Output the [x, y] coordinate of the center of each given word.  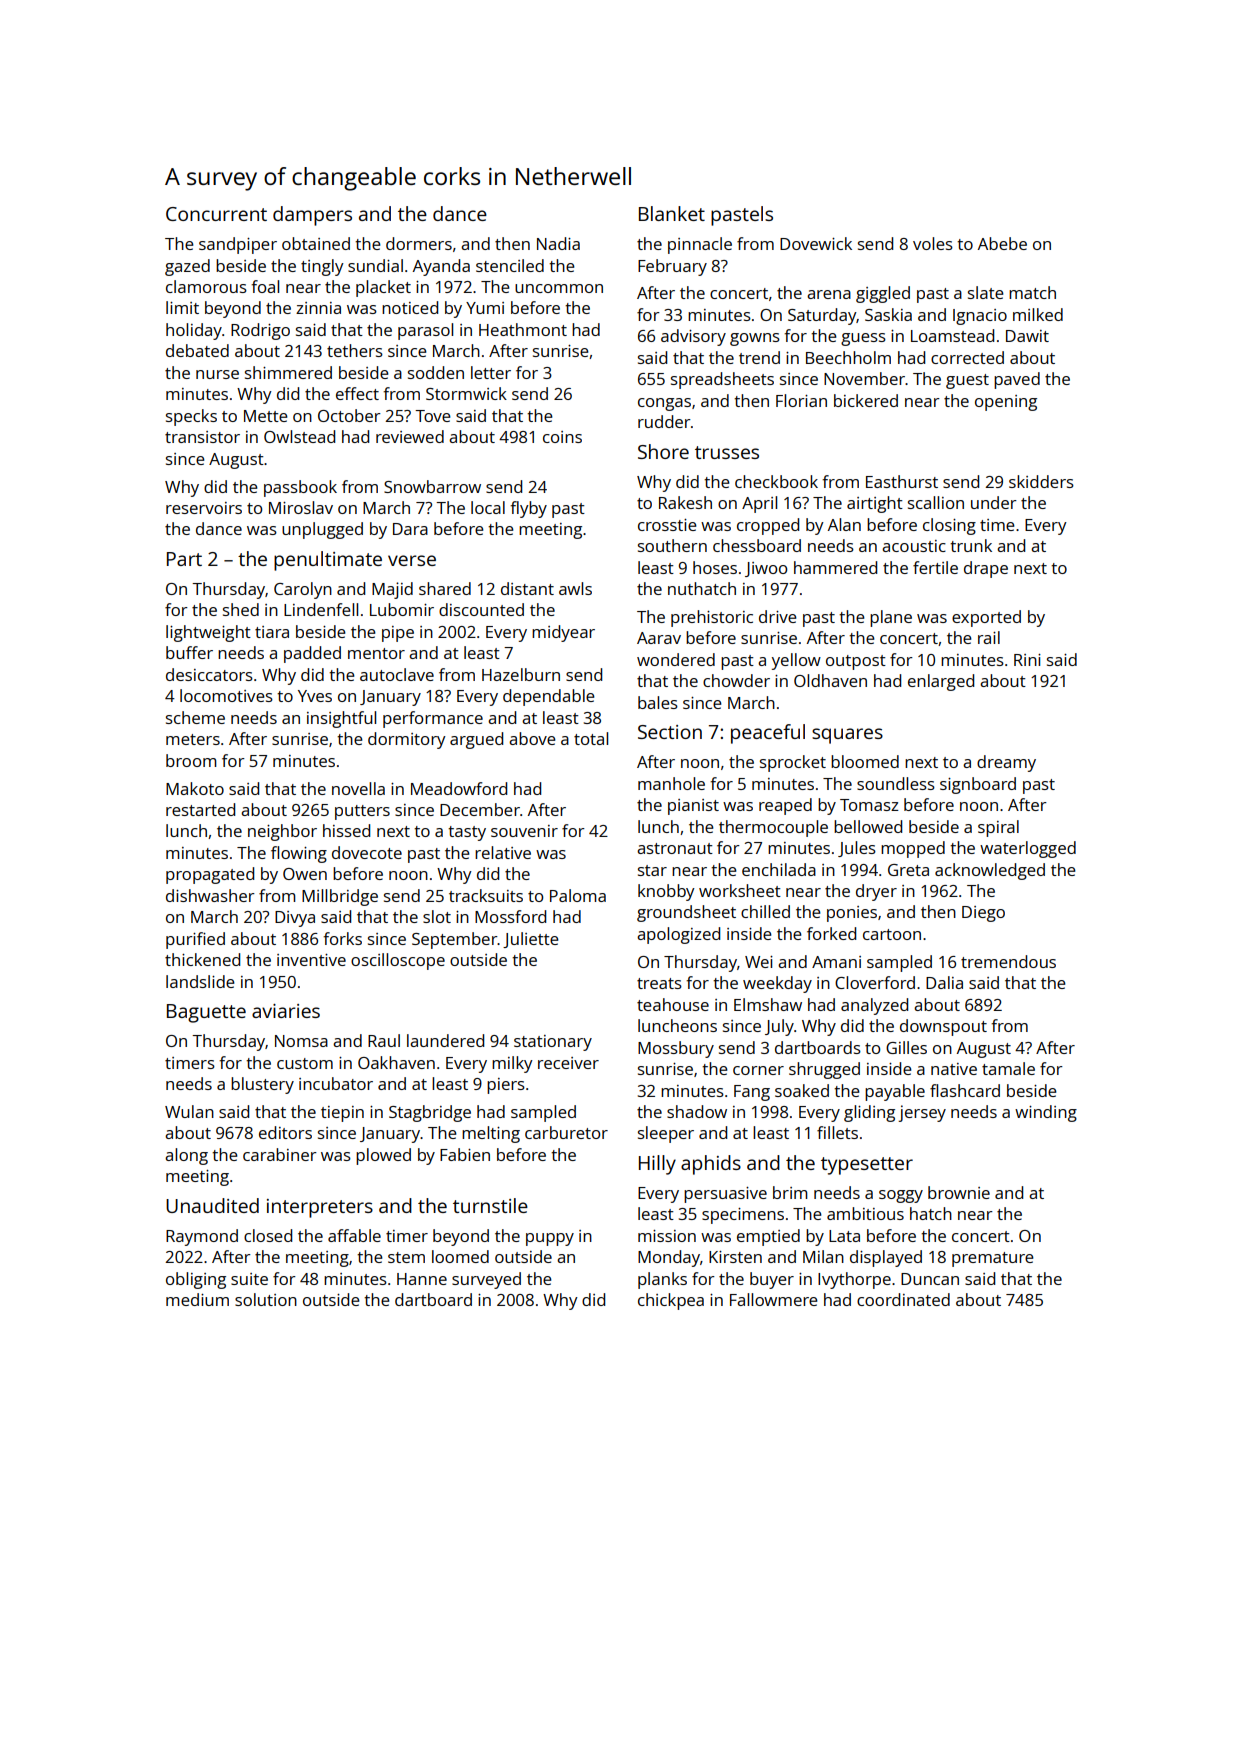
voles [933, 243]
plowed [383, 1156]
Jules [857, 849]
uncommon [559, 288]
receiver [568, 1063]
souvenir [524, 831]
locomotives [226, 695]
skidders [1041, 481]
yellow [796, 661]
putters [362, 812]
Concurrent [216, 214]
